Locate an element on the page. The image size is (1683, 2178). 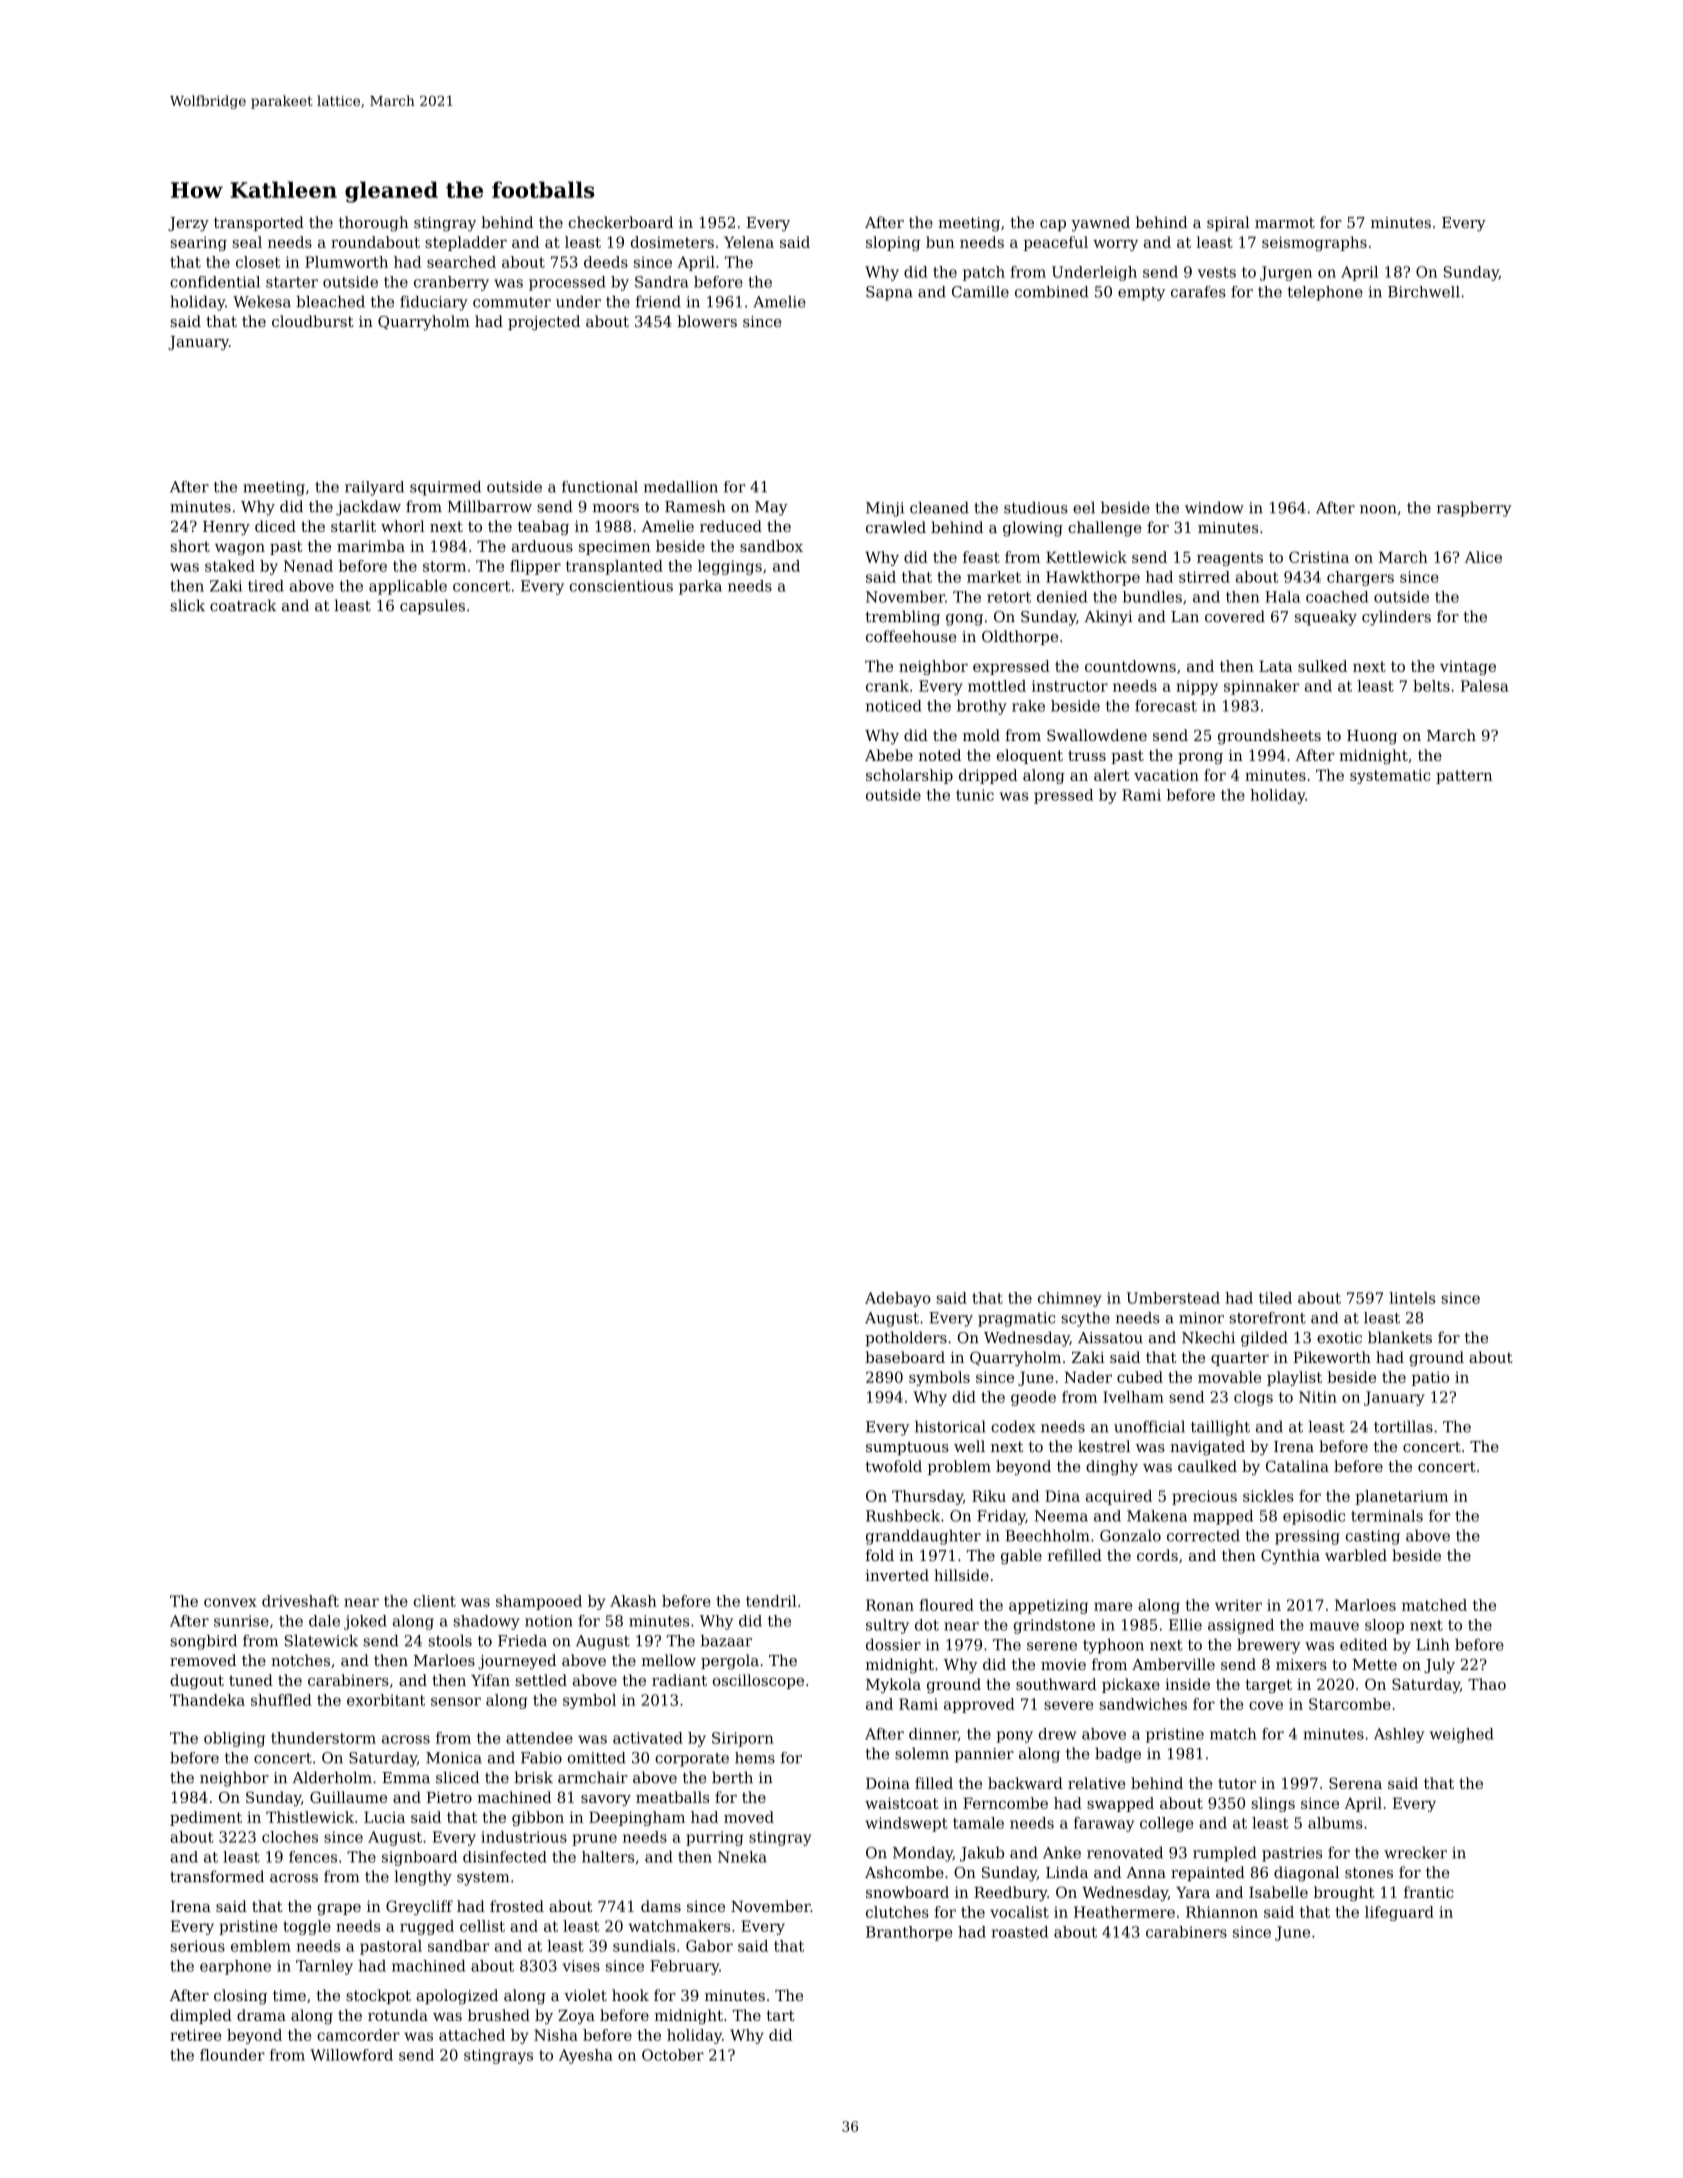
tiled is located at coordinates (1275, 1298).
